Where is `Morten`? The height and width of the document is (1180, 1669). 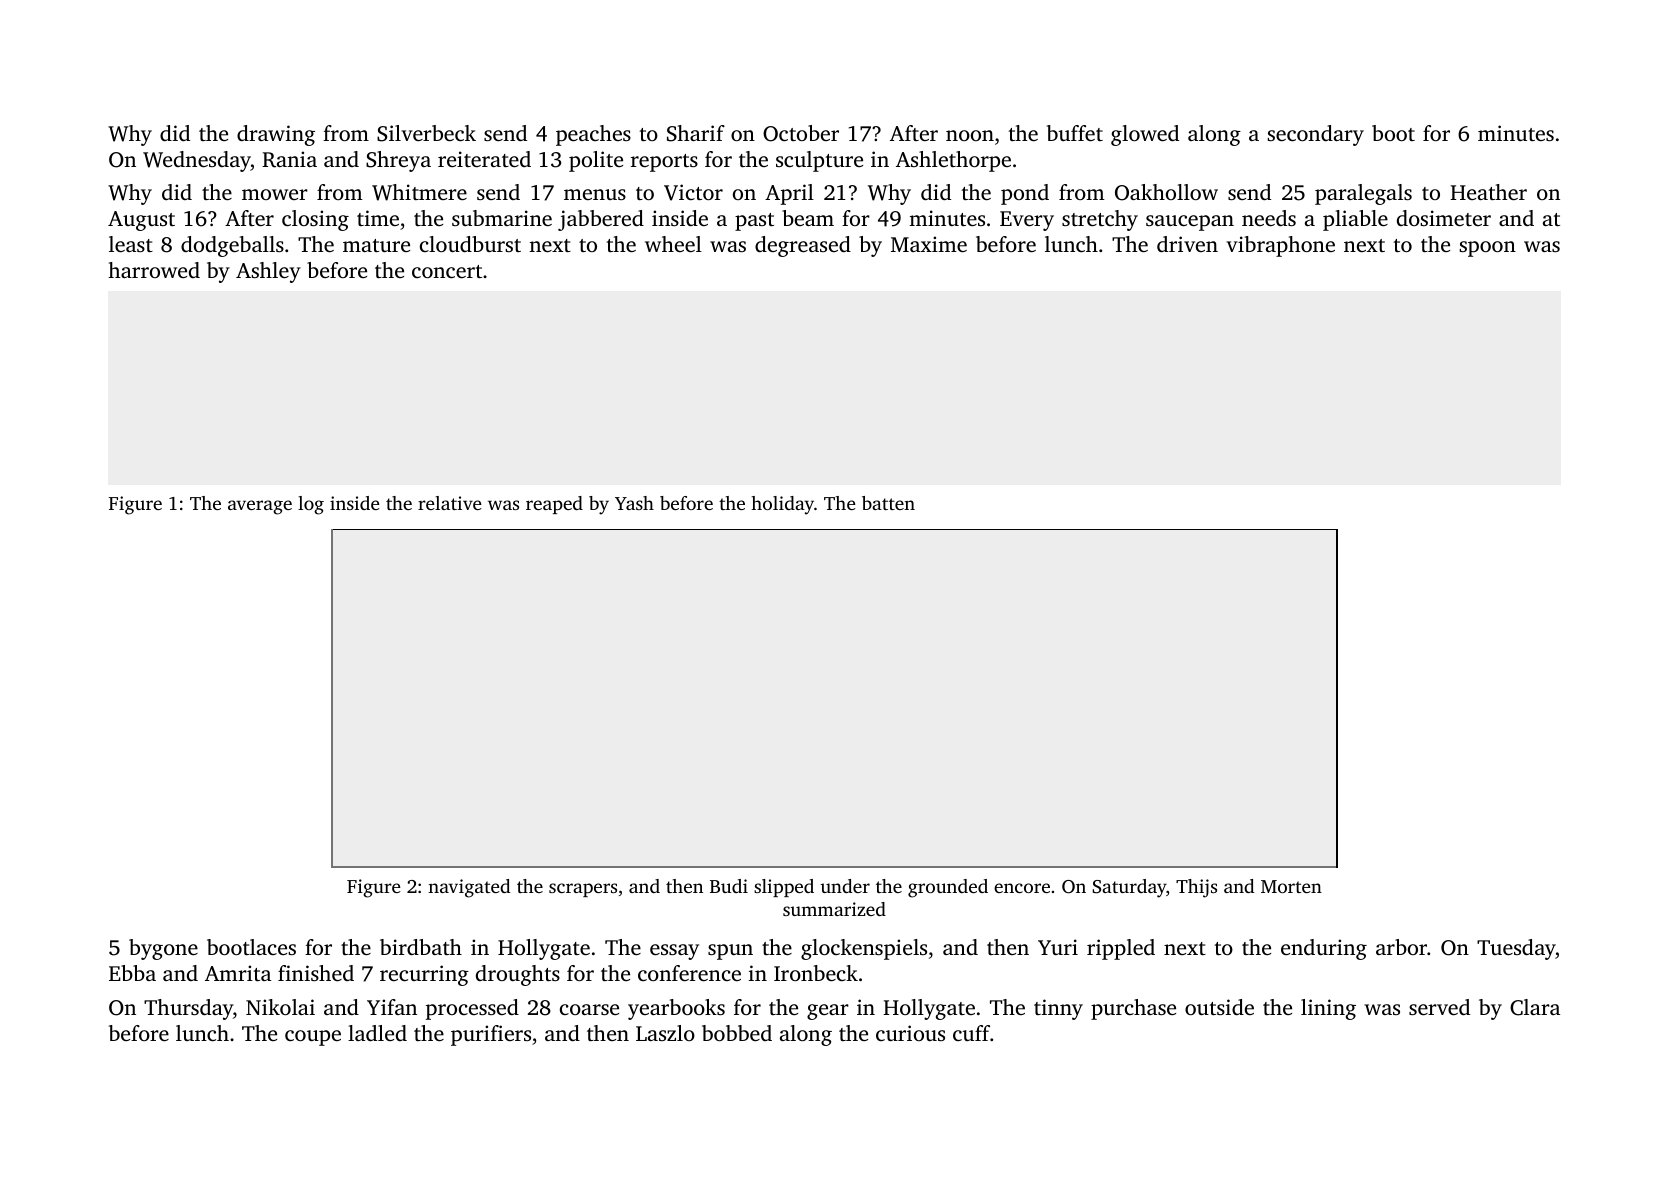 Morten is located at coordinates (1291, 886).
